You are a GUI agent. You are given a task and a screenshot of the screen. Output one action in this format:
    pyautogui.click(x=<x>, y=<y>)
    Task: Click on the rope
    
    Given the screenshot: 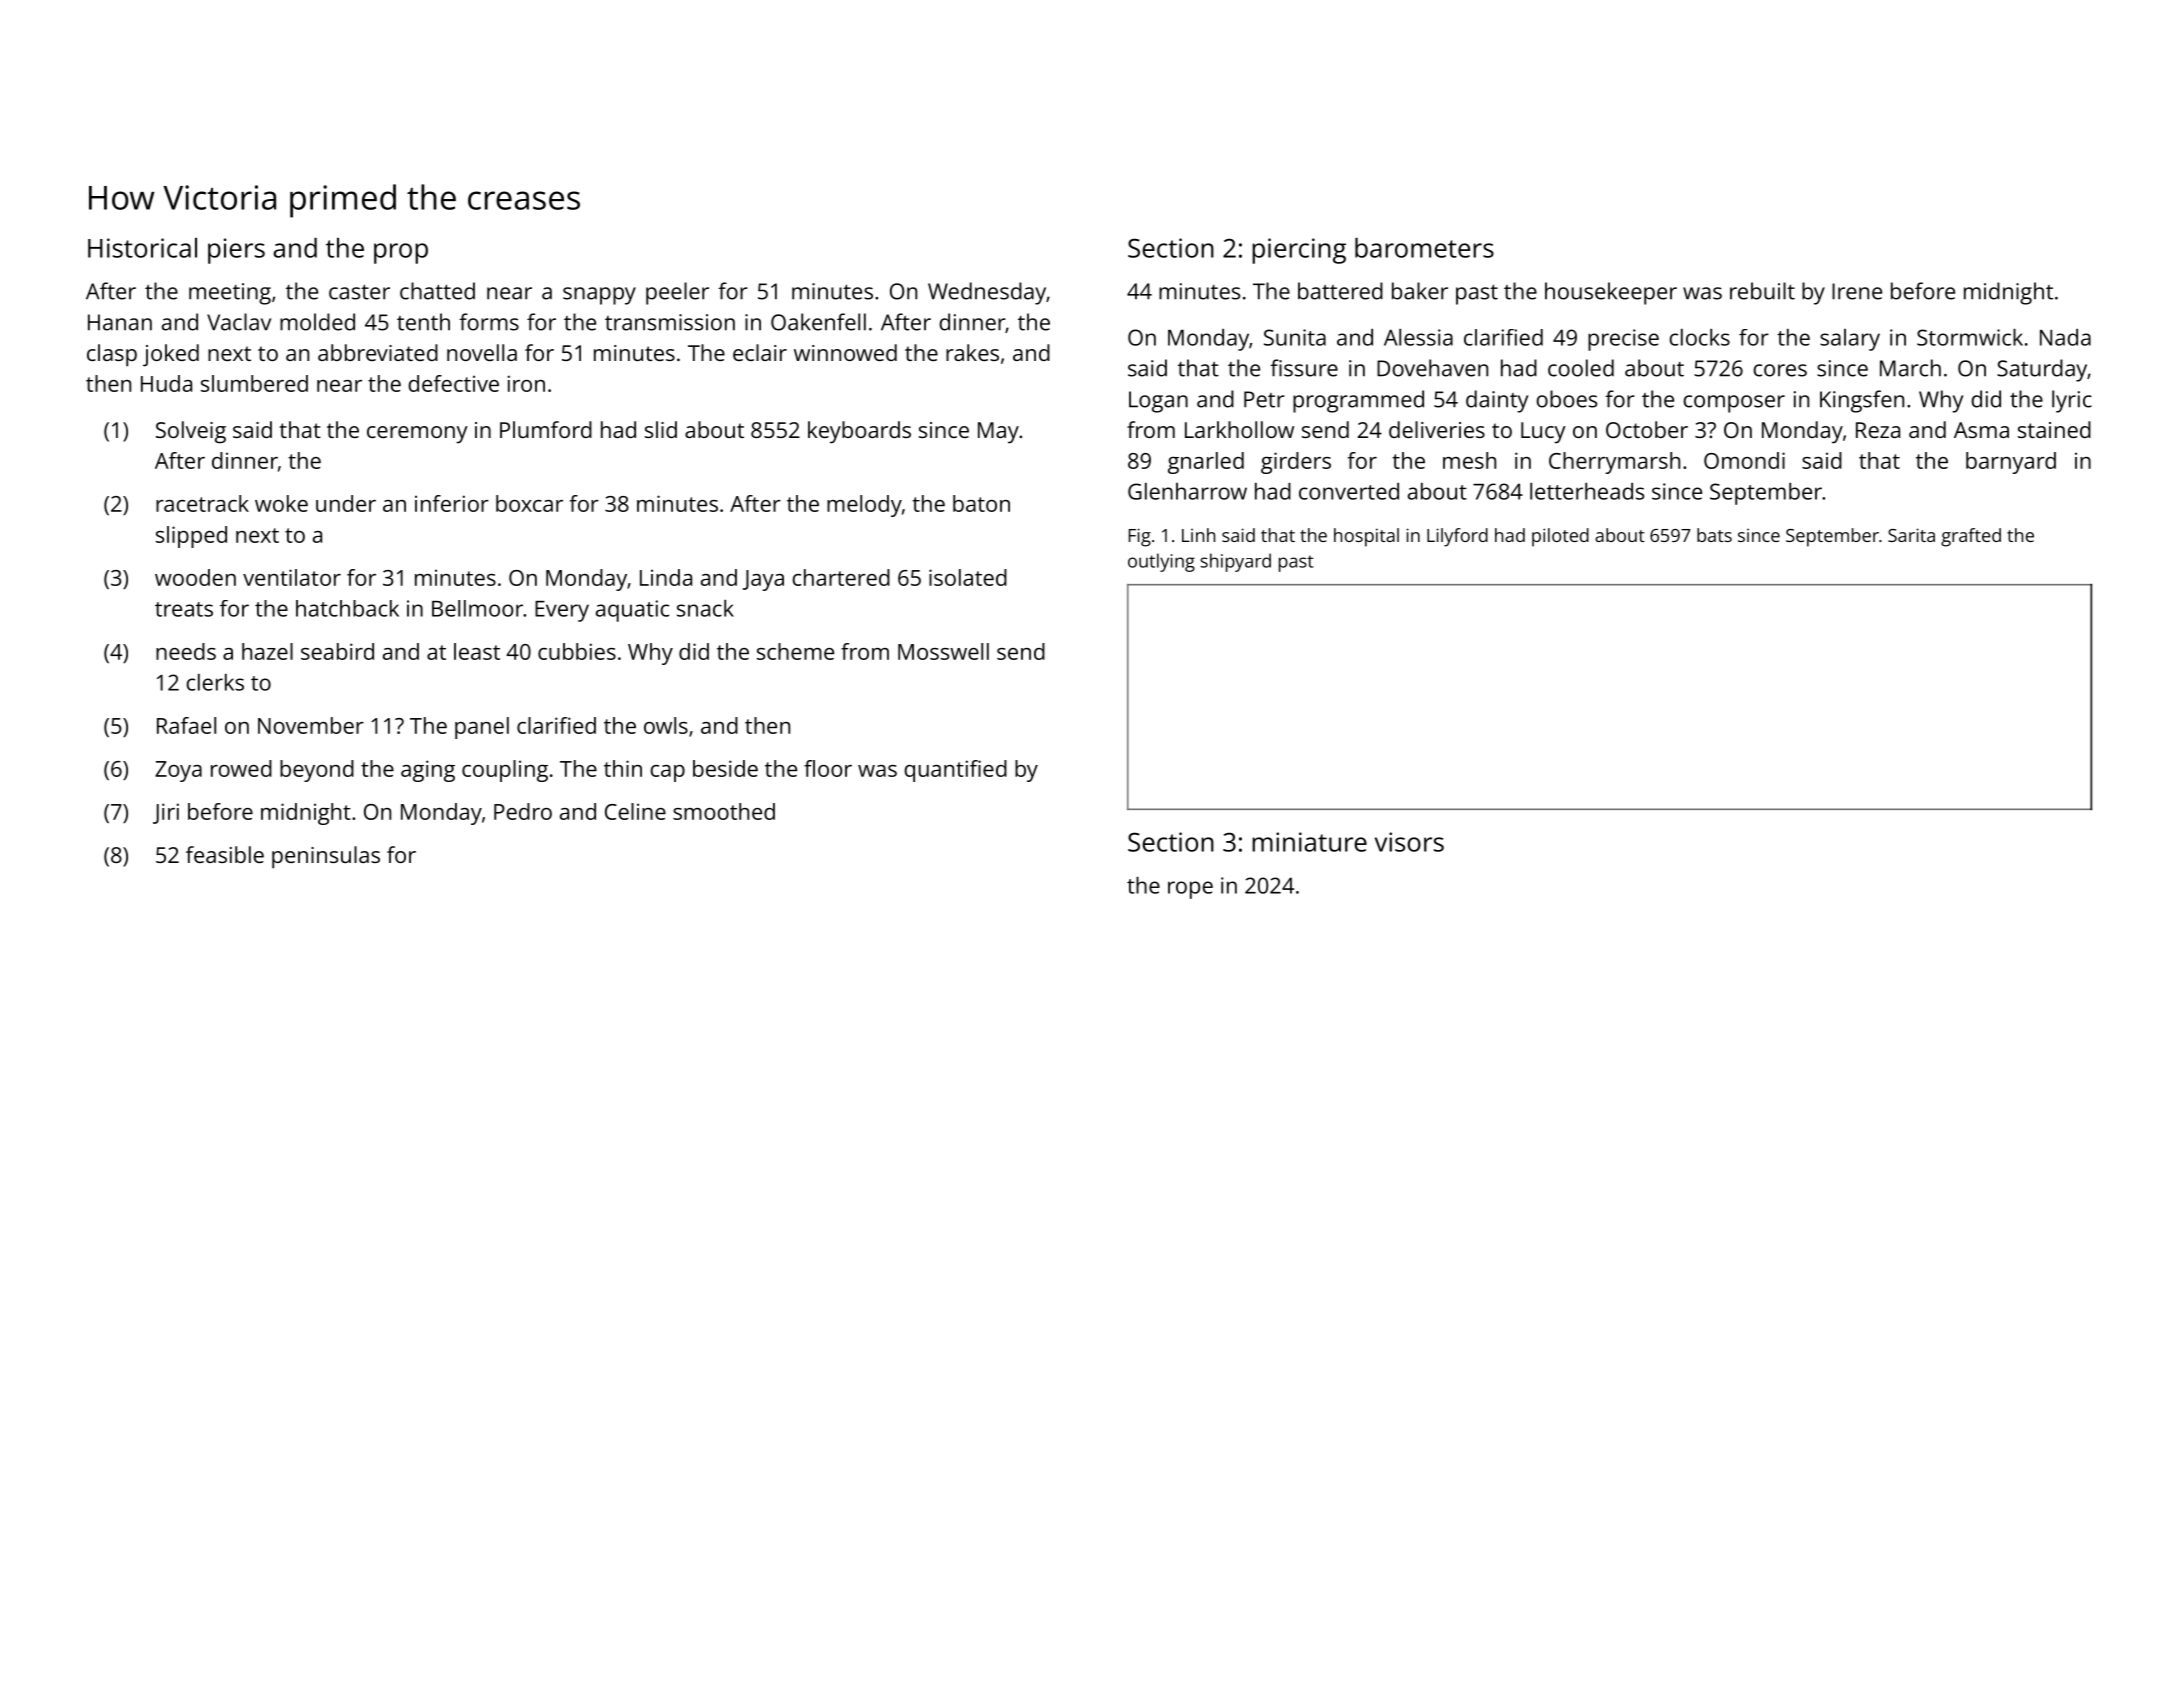 What is the action you would take?
    pyautogui.click(x=1190, y=890)
